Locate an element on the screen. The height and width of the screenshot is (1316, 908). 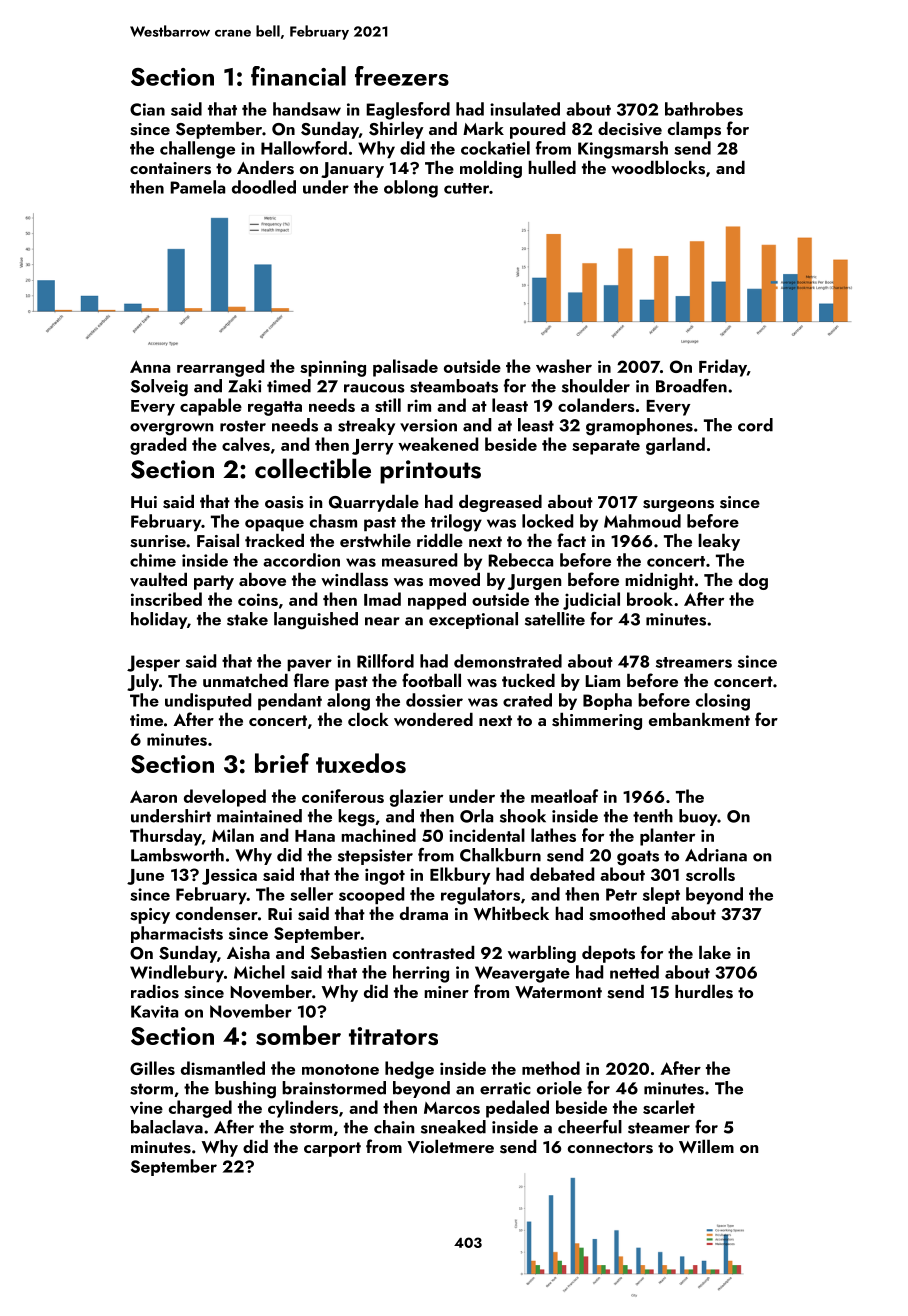
rim is located at coordinates (419, 405).
